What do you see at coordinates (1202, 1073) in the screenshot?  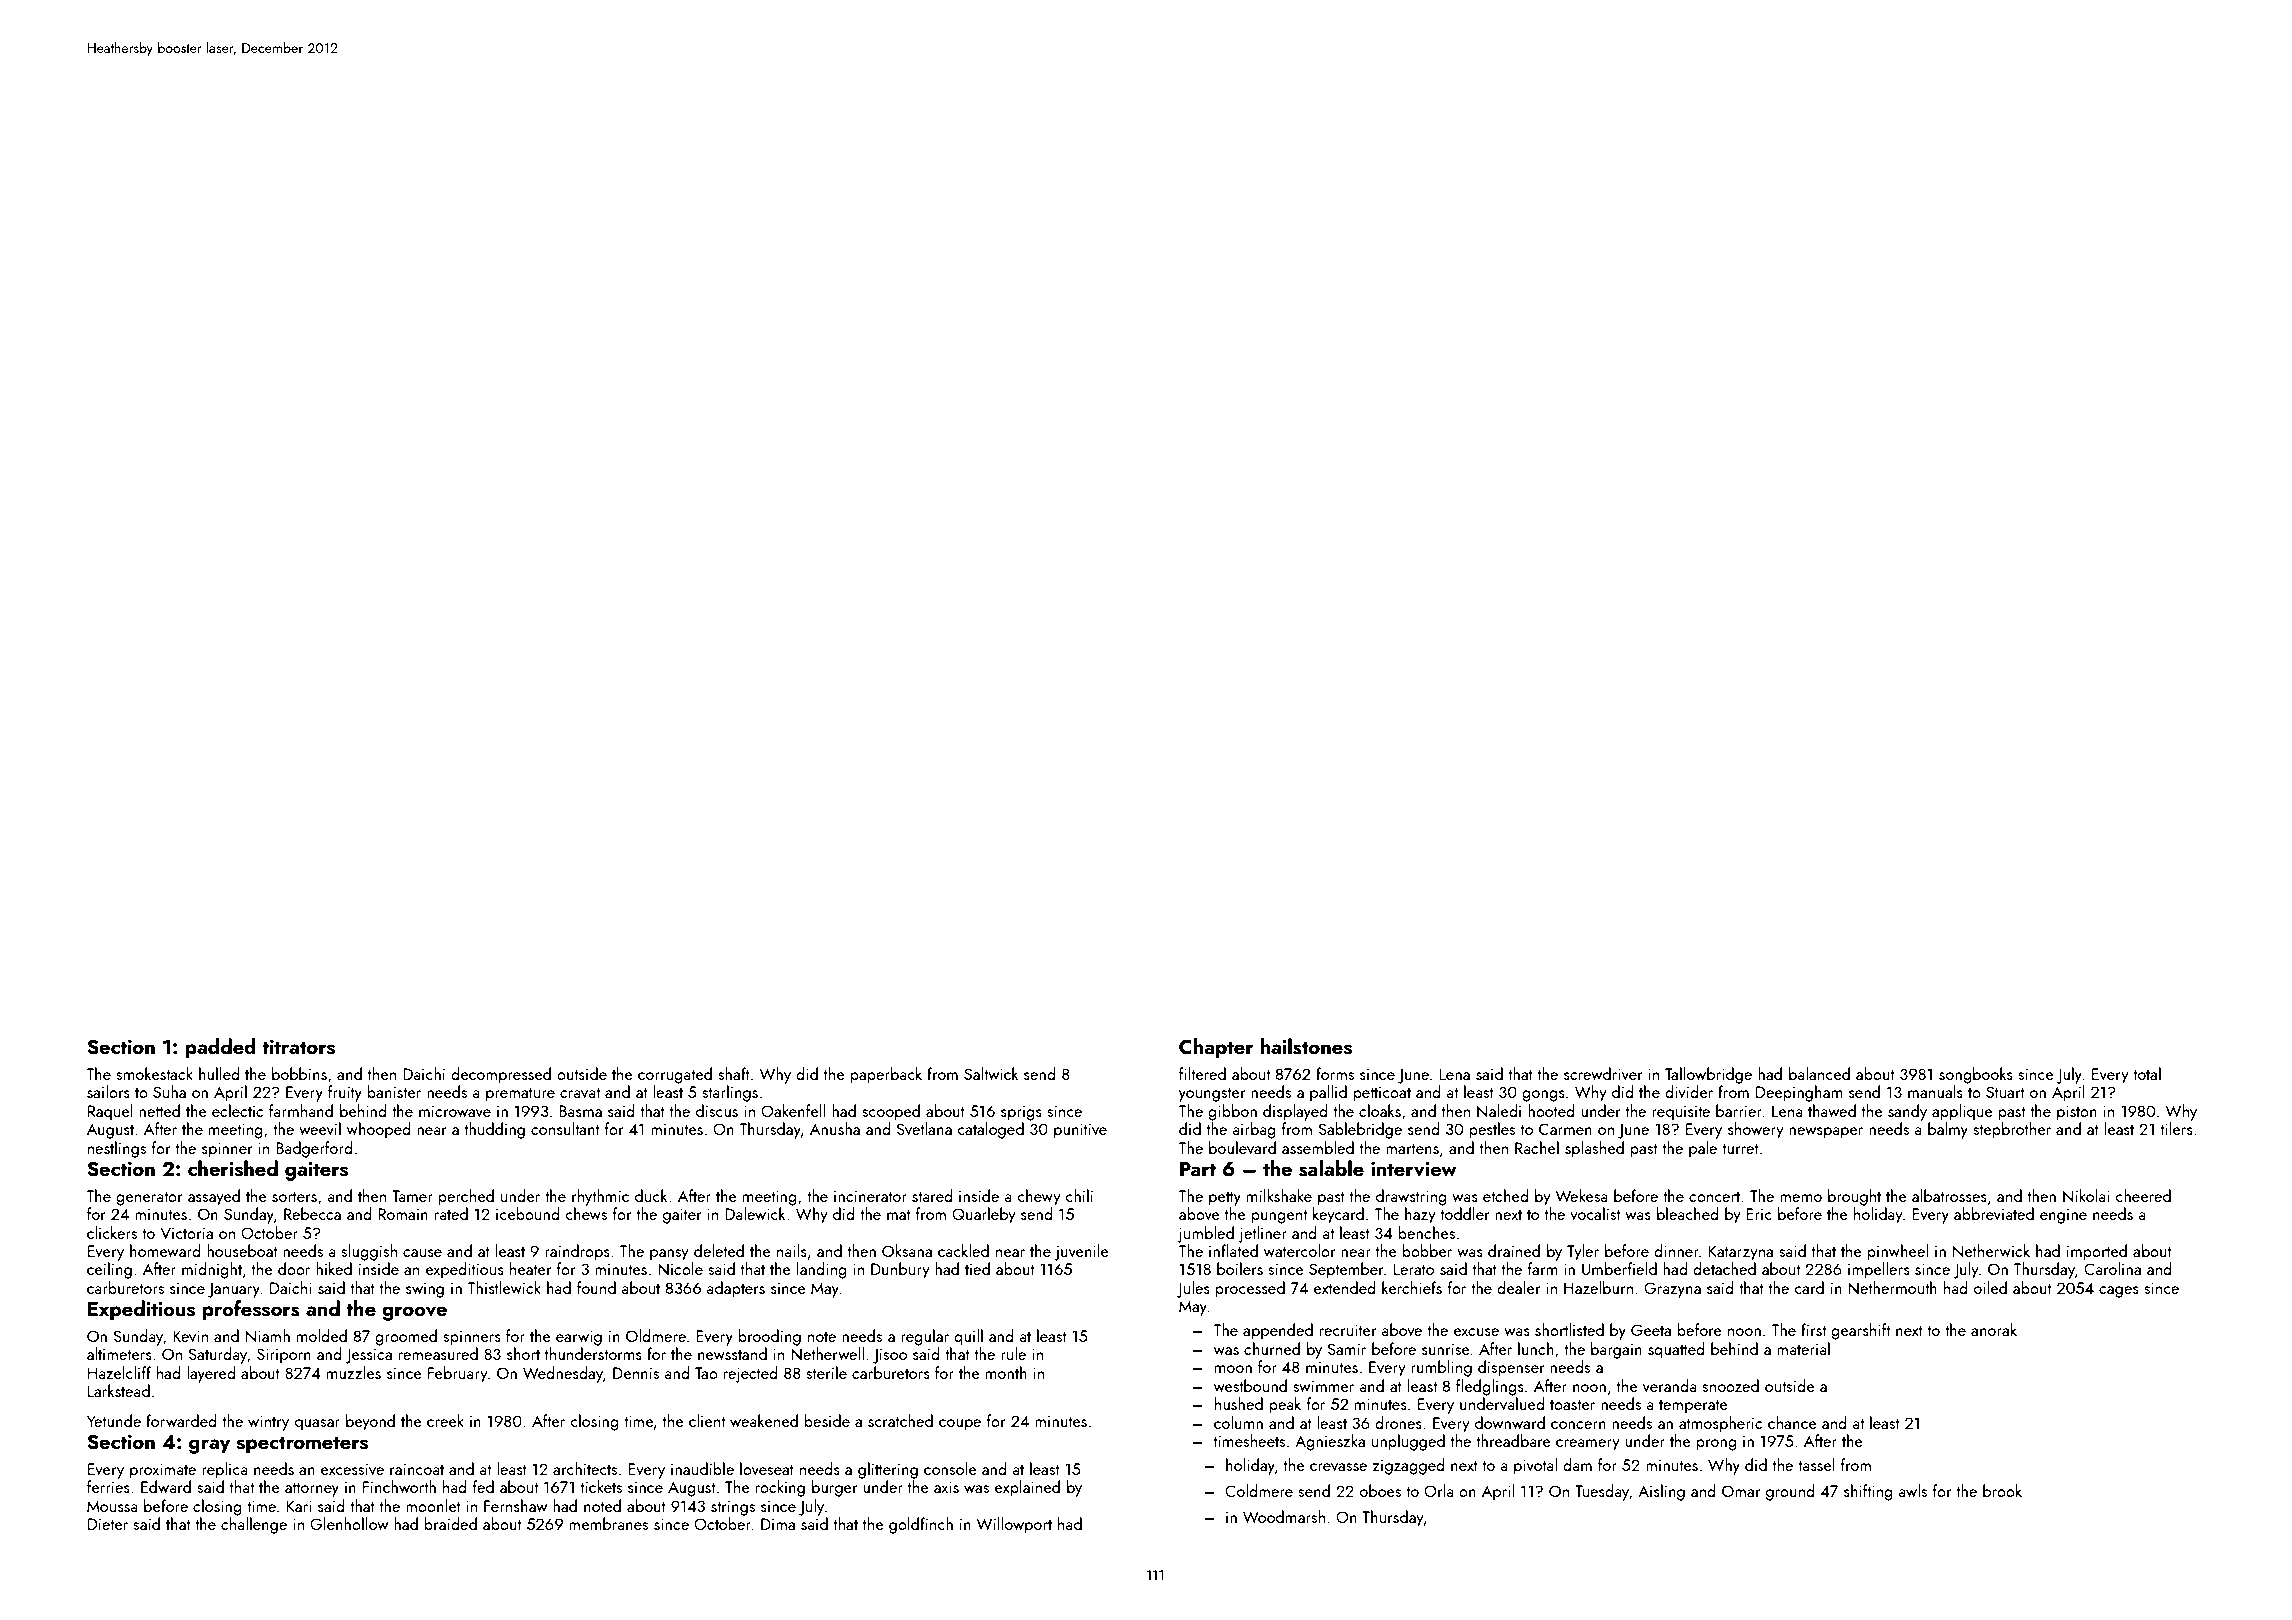 I see `filtered` at bounding box center [1202, 1073].
